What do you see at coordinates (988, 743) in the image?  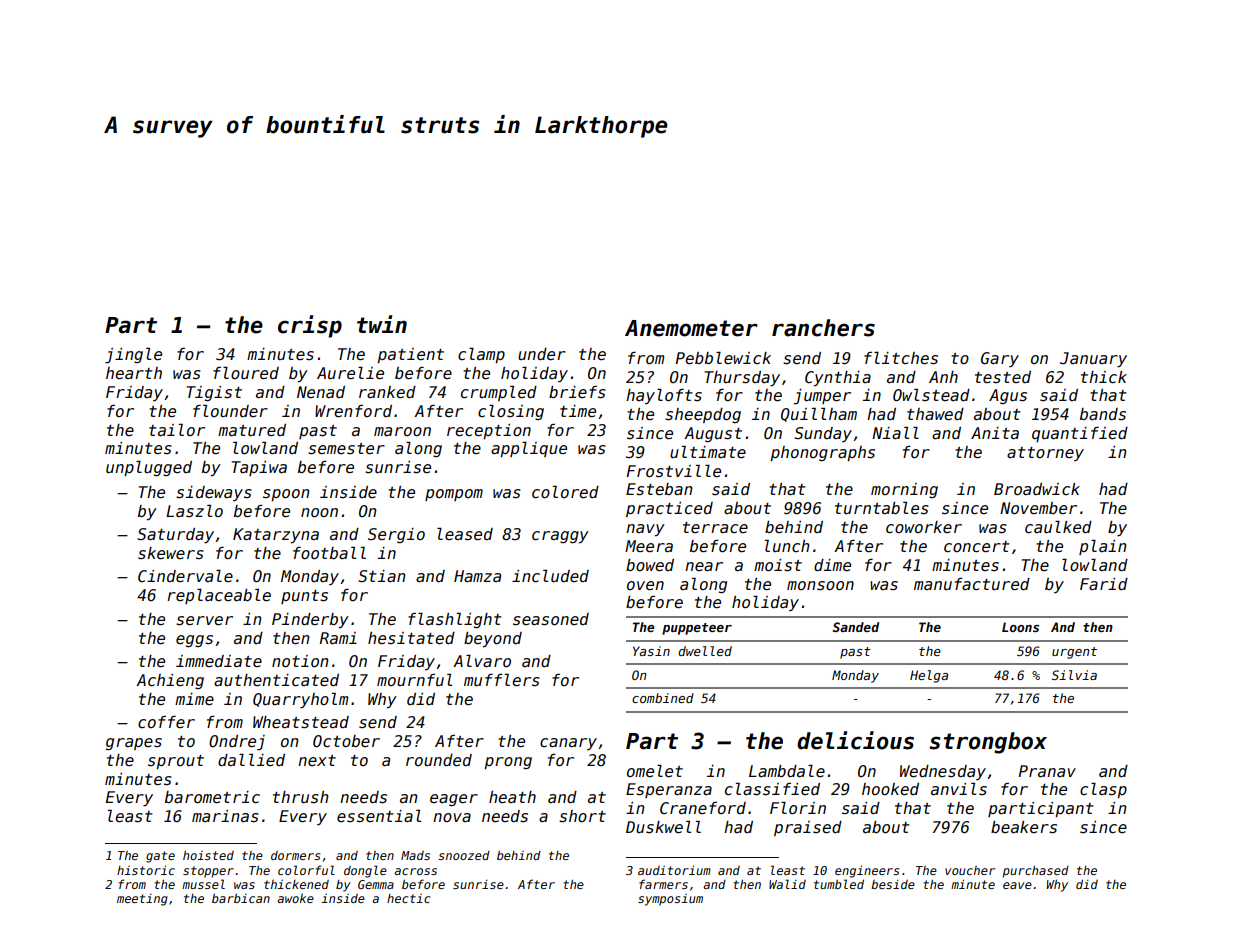 I see `strongbox` at bounding box center [988, 743].
